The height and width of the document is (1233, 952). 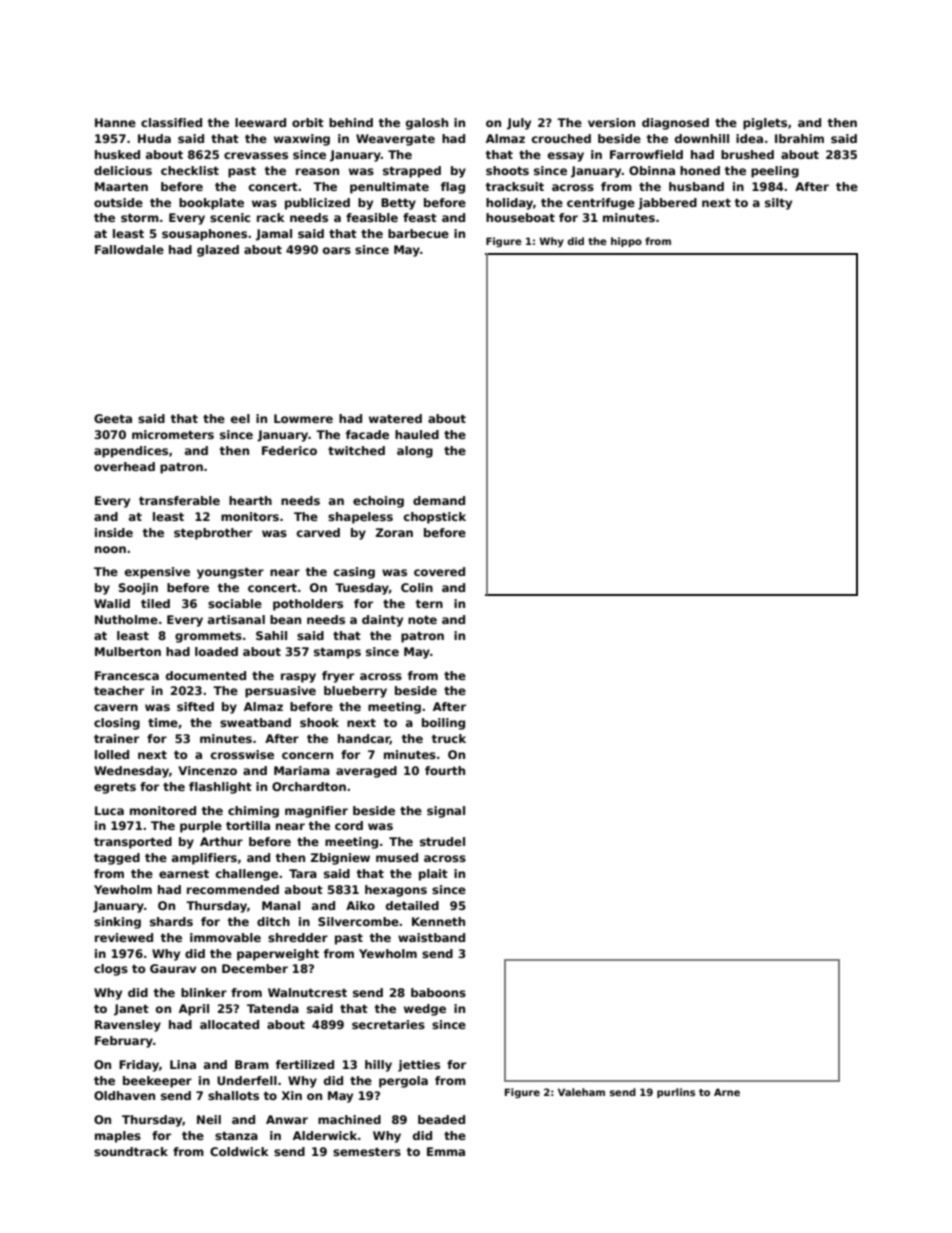 What do you see at coordinates (207, 770) in the document?
I see `Vincenzo` at bounding box center [207, 770].
